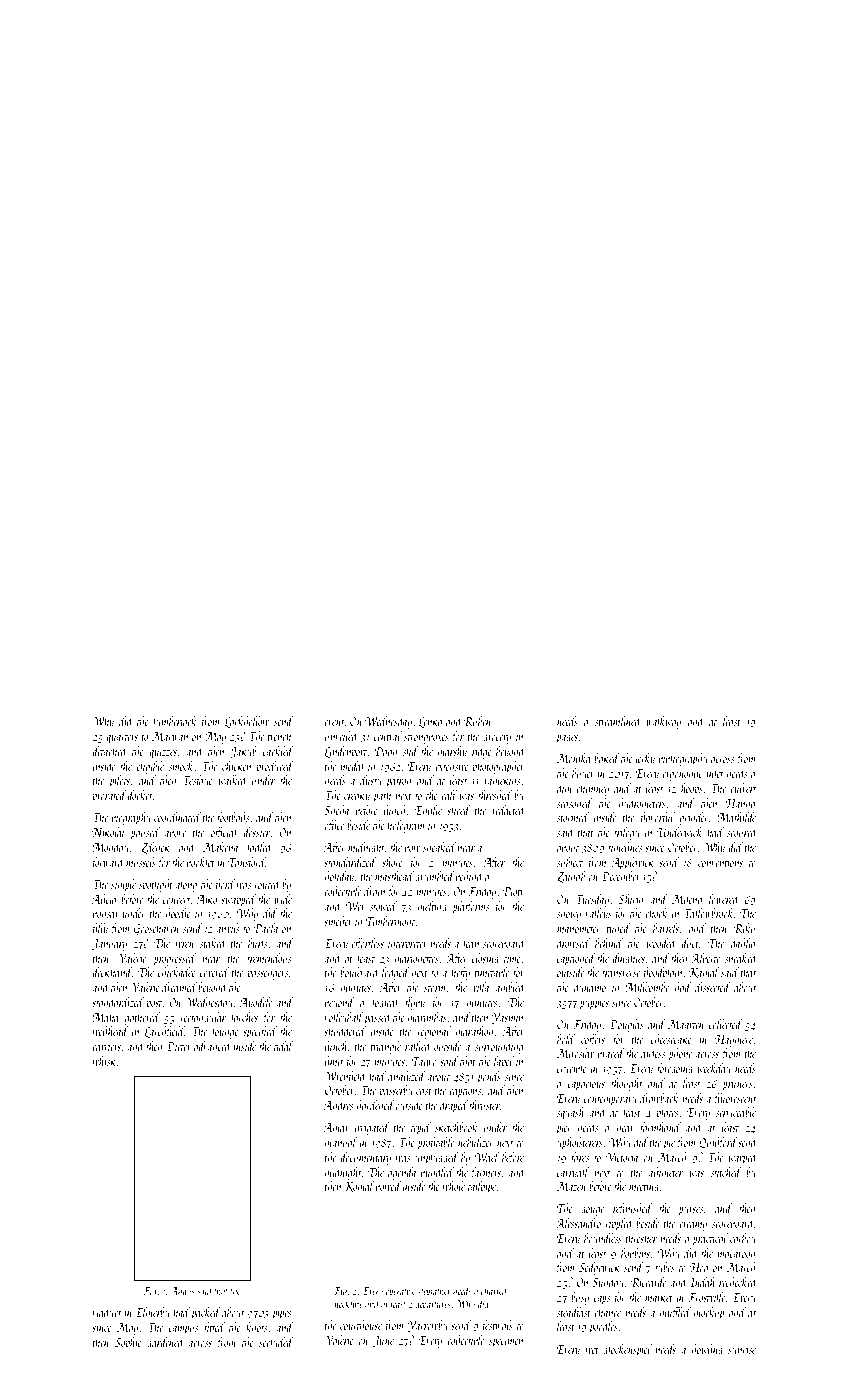 The width and height of the screenshot is (849, 1400). Describe the element at coordinates (575, 1053) in the screenshot. I see `Miroslav` at that location.
